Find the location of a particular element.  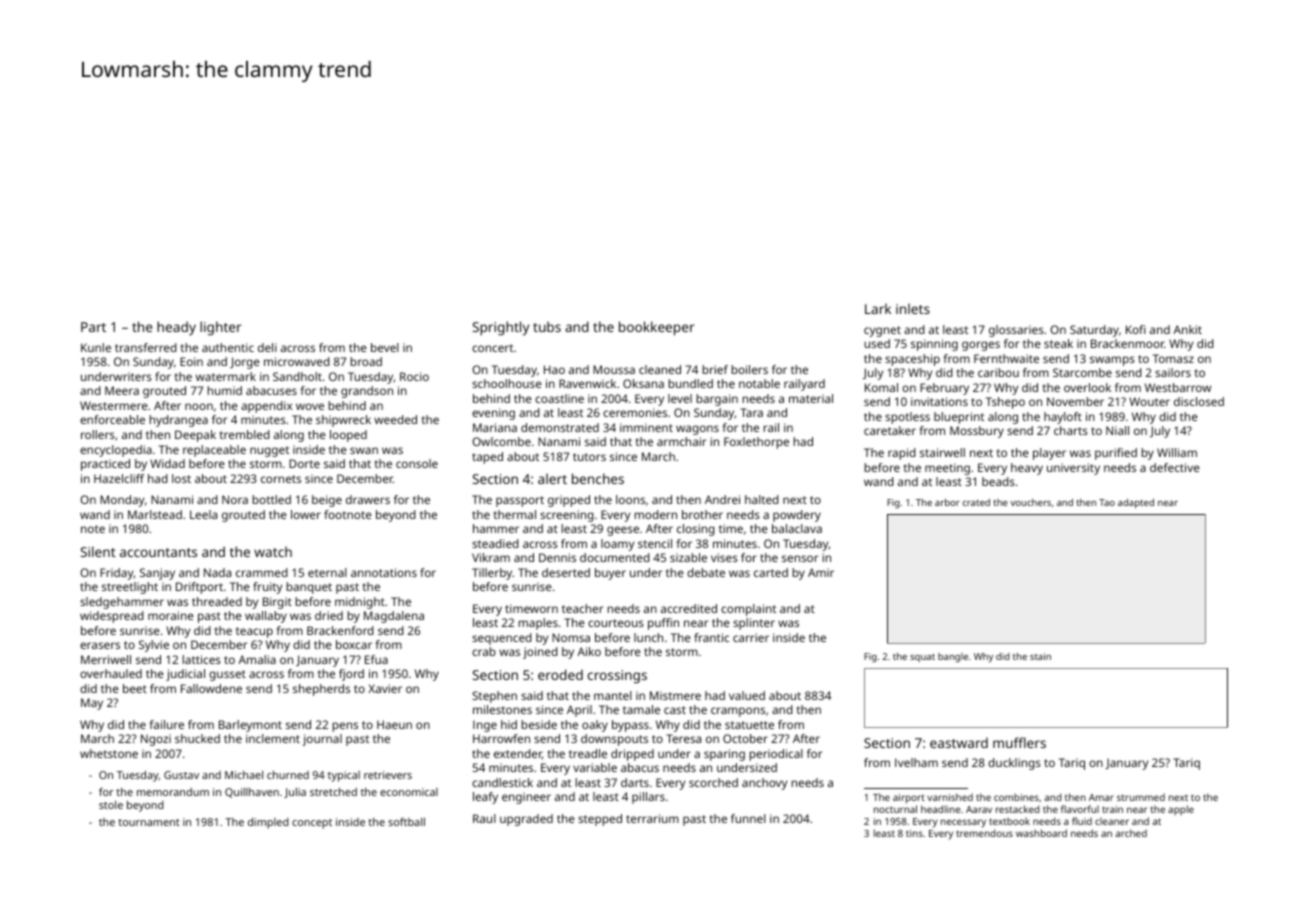

powdery is located at coordinates (797, 516).
